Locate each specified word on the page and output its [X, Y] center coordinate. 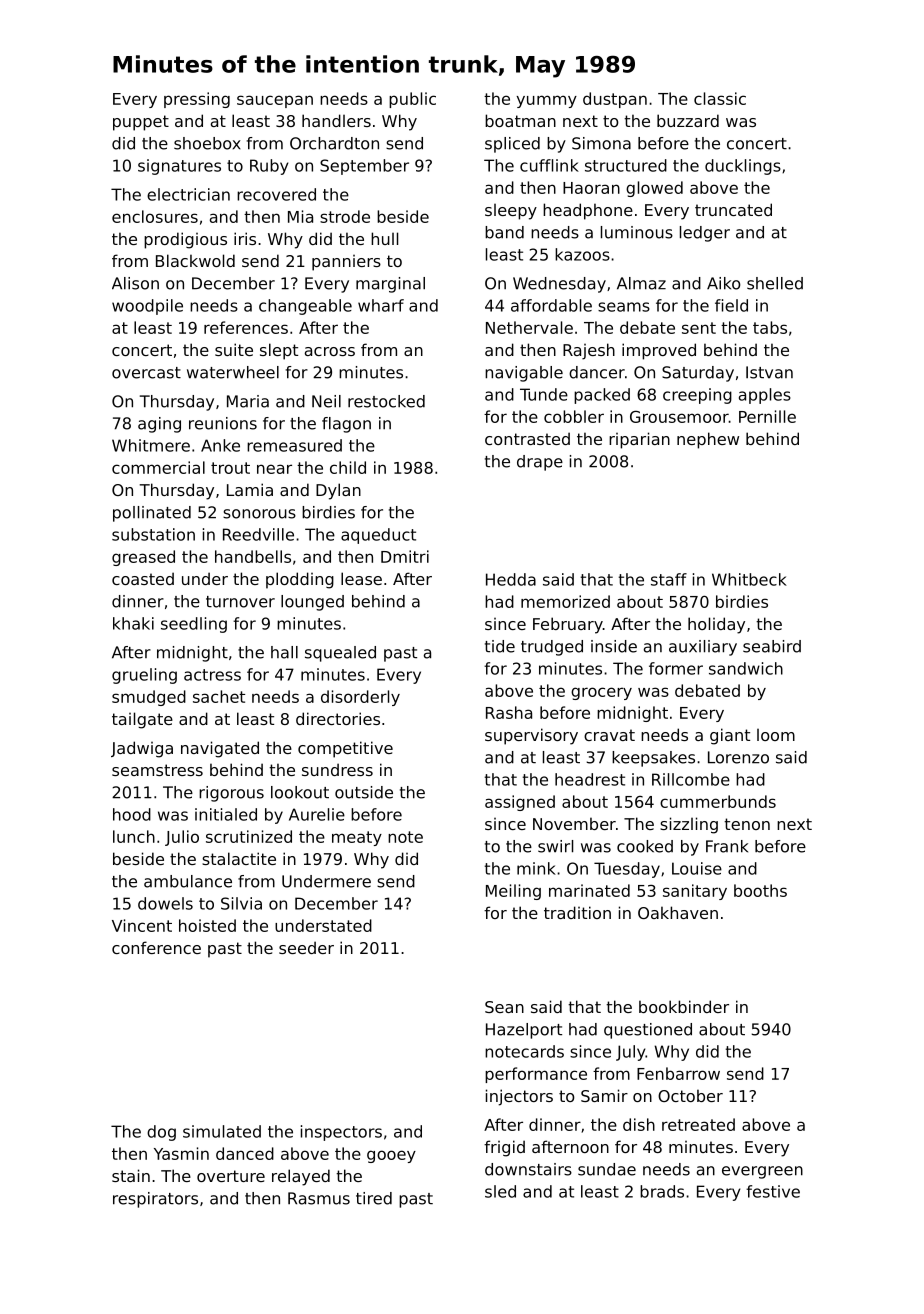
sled [500, 1191]
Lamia [250, 489]
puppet [141, 123]
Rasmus [319, 1198]
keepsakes [653, 759]
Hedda [511, 579]
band [504, 232]
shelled [775, 283]
